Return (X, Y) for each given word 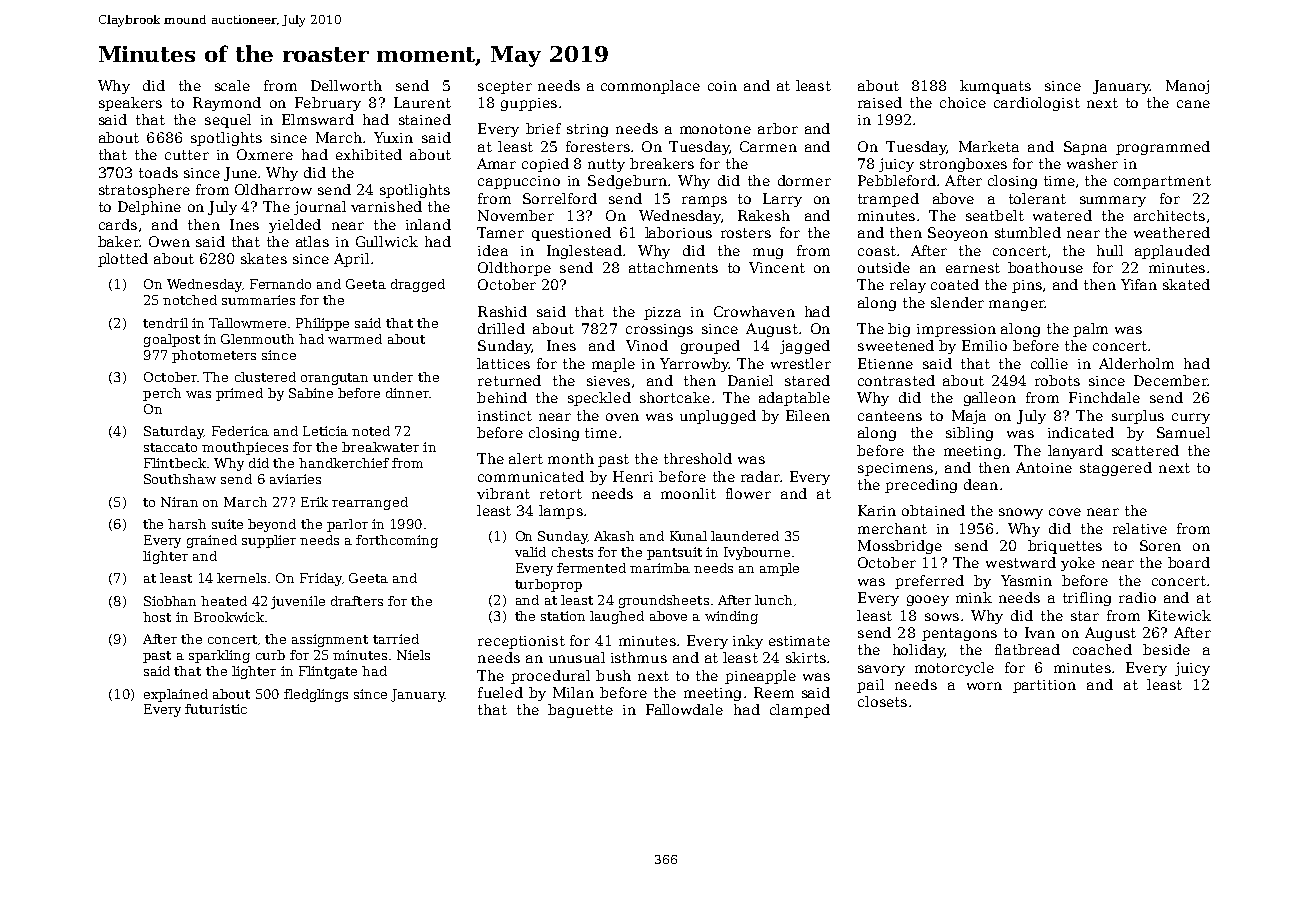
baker (118, 241)
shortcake (675, 397)
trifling (1087, 599)
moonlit (688, 493)
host (157, 617)
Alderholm (1136, 363)
